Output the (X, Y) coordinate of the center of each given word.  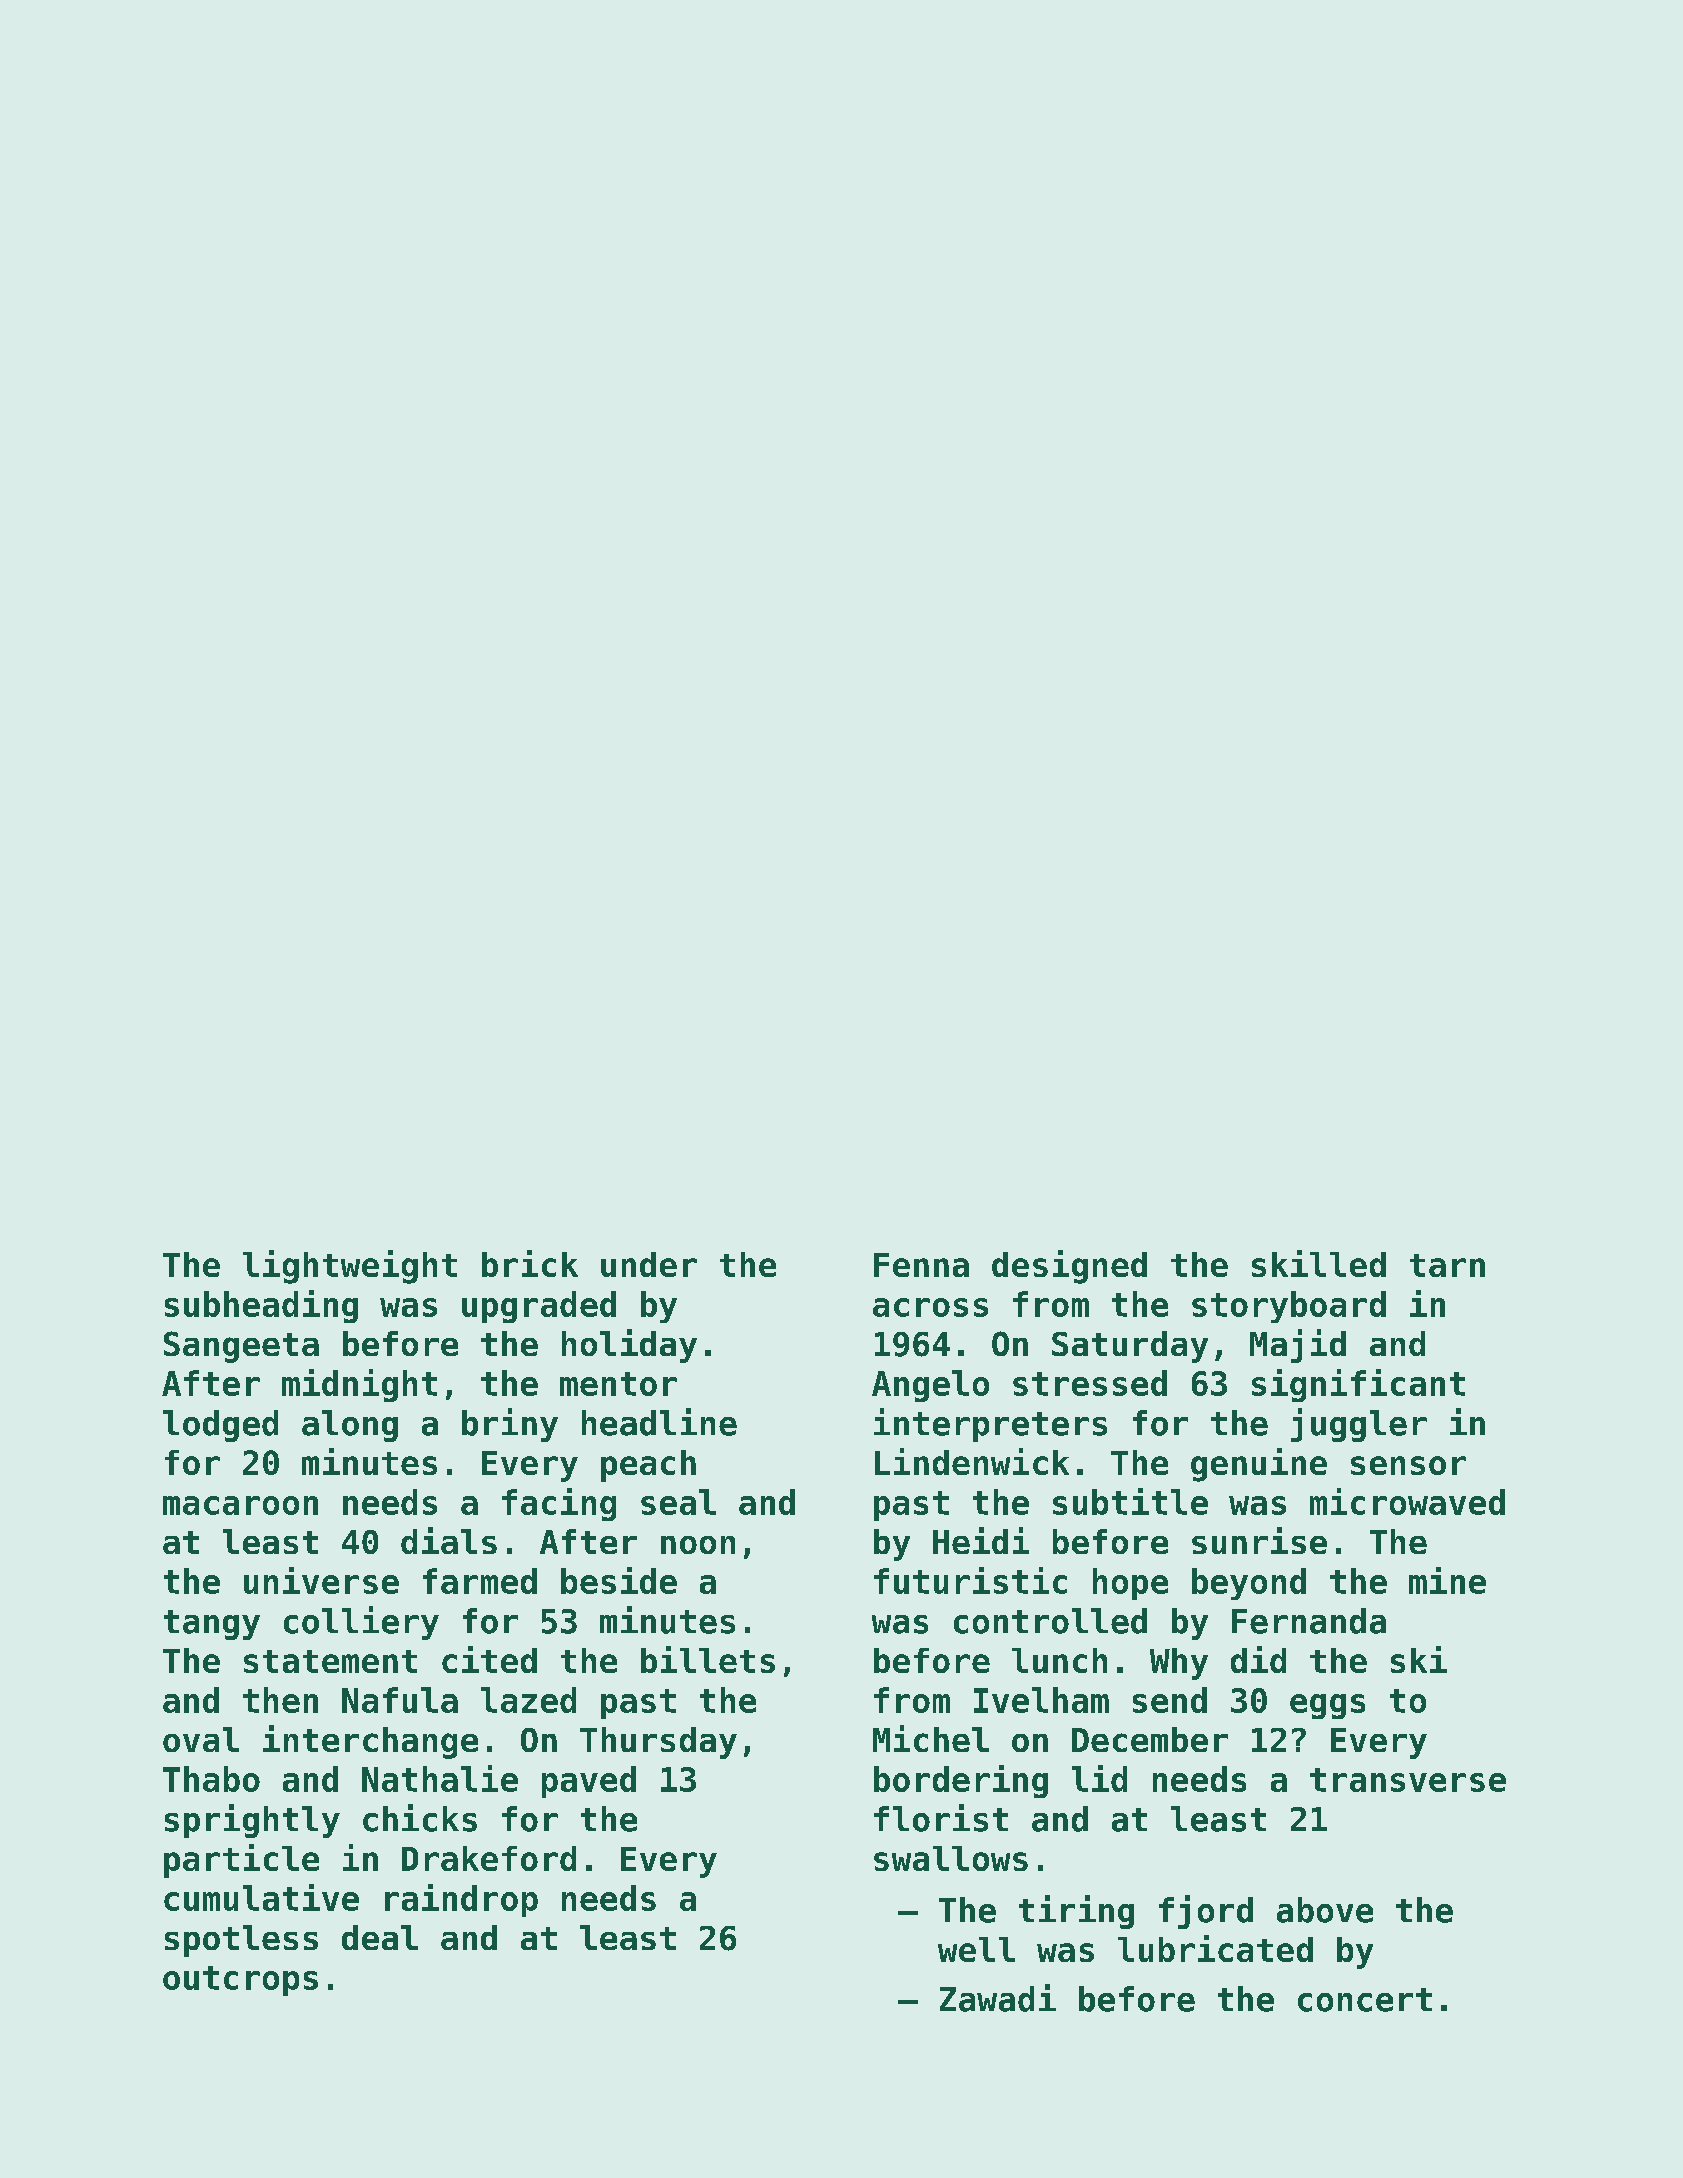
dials (449, 1540)
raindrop (461, 1900)
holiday (629, 1346)
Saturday (1130, 1347)
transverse (1408, 1780)
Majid (1298, 1346)
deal (380, 1937)
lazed (528, 1700)
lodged (220, 1426)
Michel (931, 1738)
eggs (1327, 1706)
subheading (261, 1306)
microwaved (1407, 1501)
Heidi (981, 1540)
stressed (1090, 1383)
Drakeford (489, 1858)
